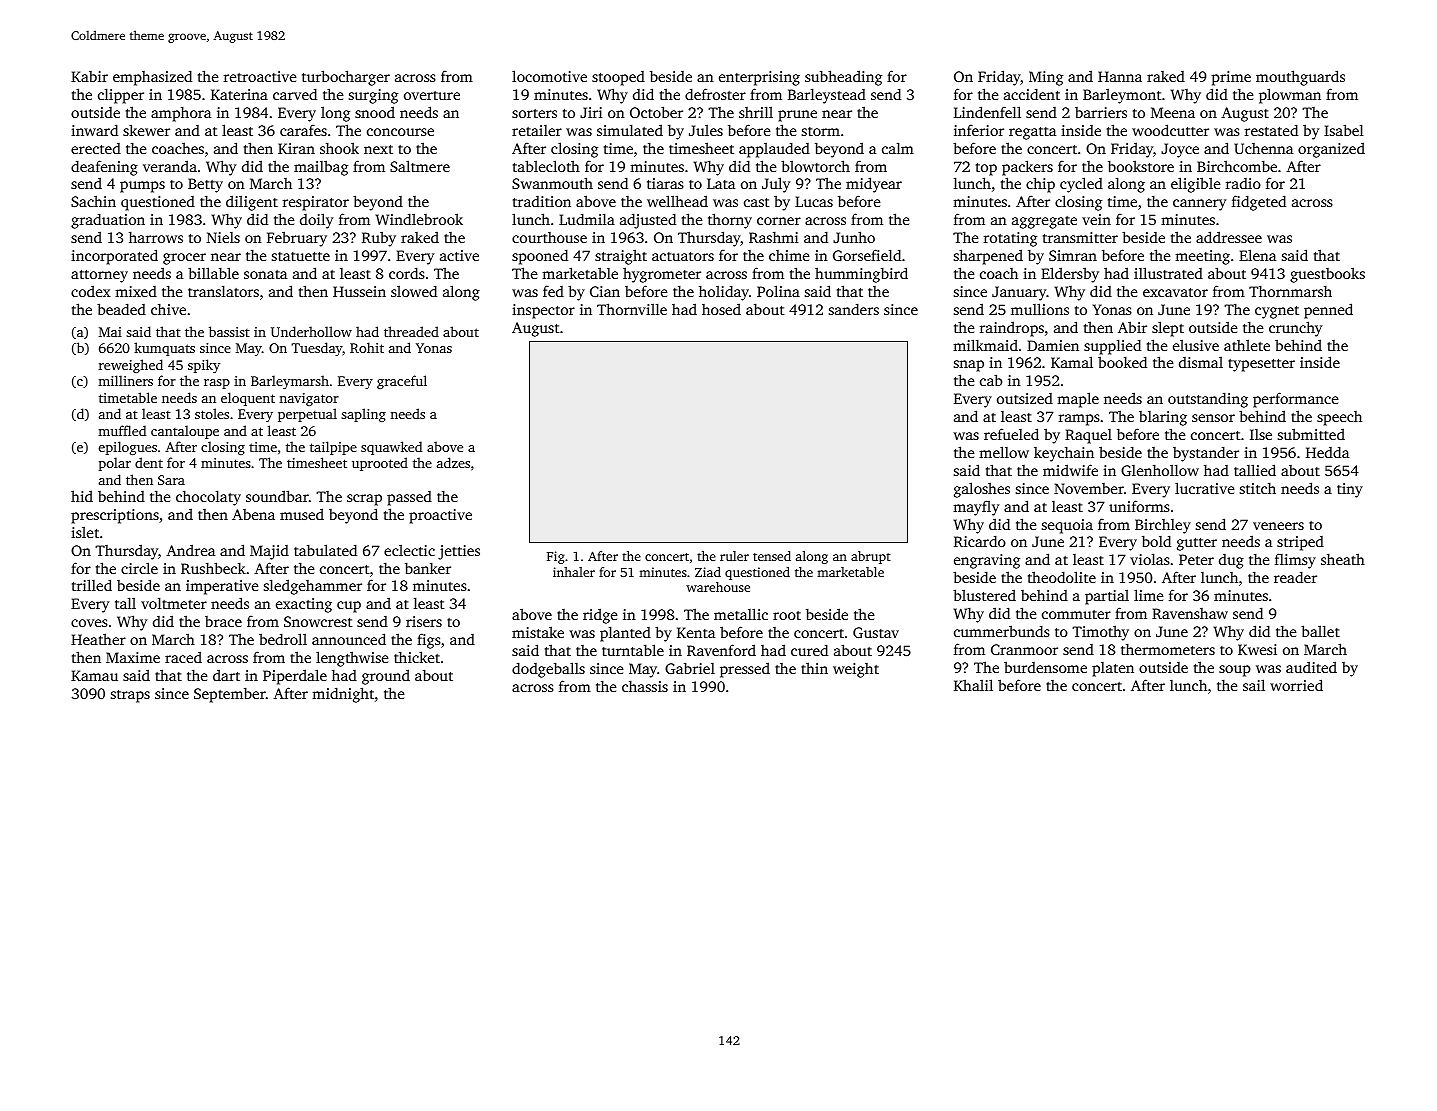 This page has height=1111, width=1437. Describe the element at coordinates (1004, 452) in the page. I see `mellow` at that location.
